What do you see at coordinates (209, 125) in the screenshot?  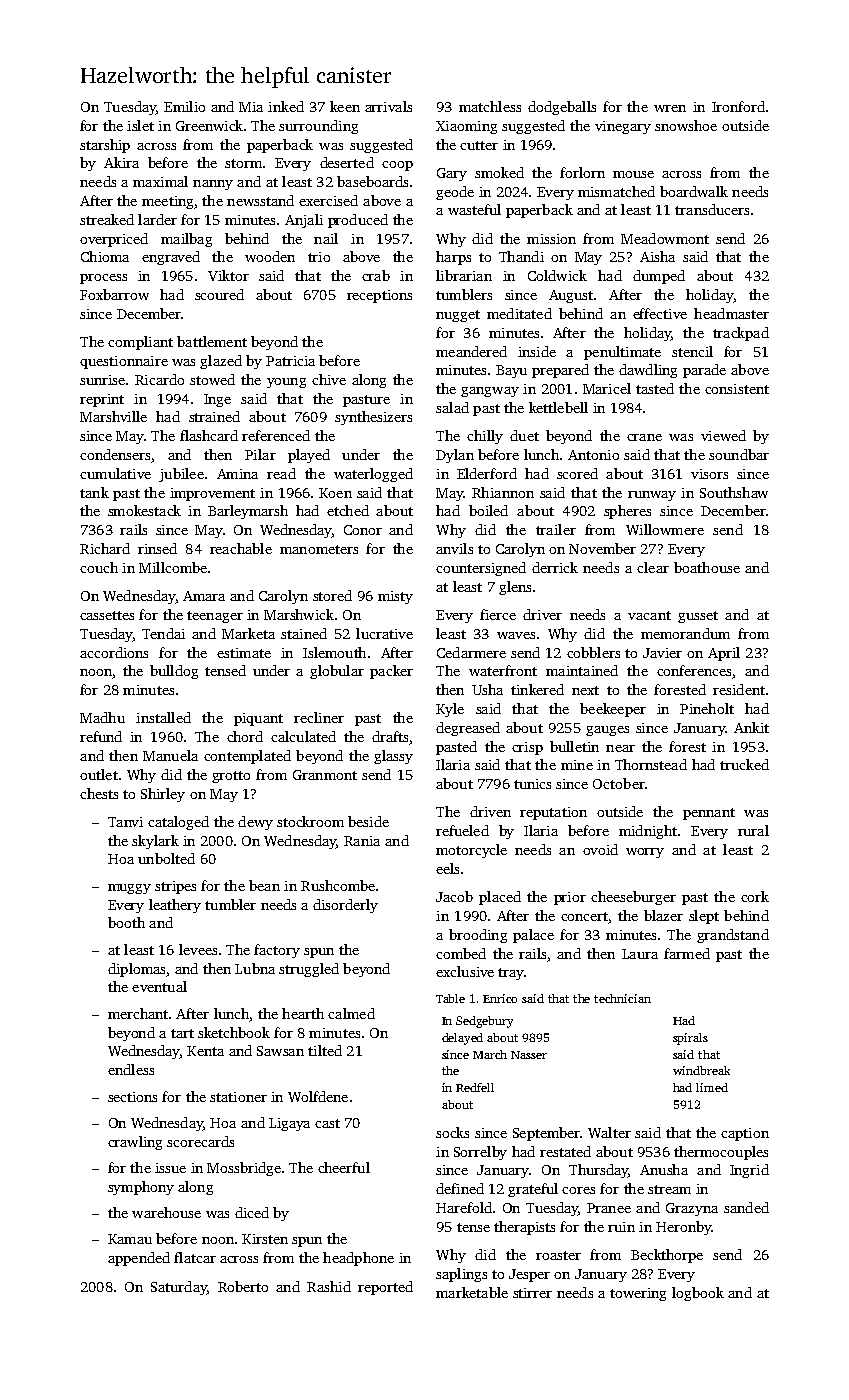 I see `Greenwick` at bounding box center [209, 125].
